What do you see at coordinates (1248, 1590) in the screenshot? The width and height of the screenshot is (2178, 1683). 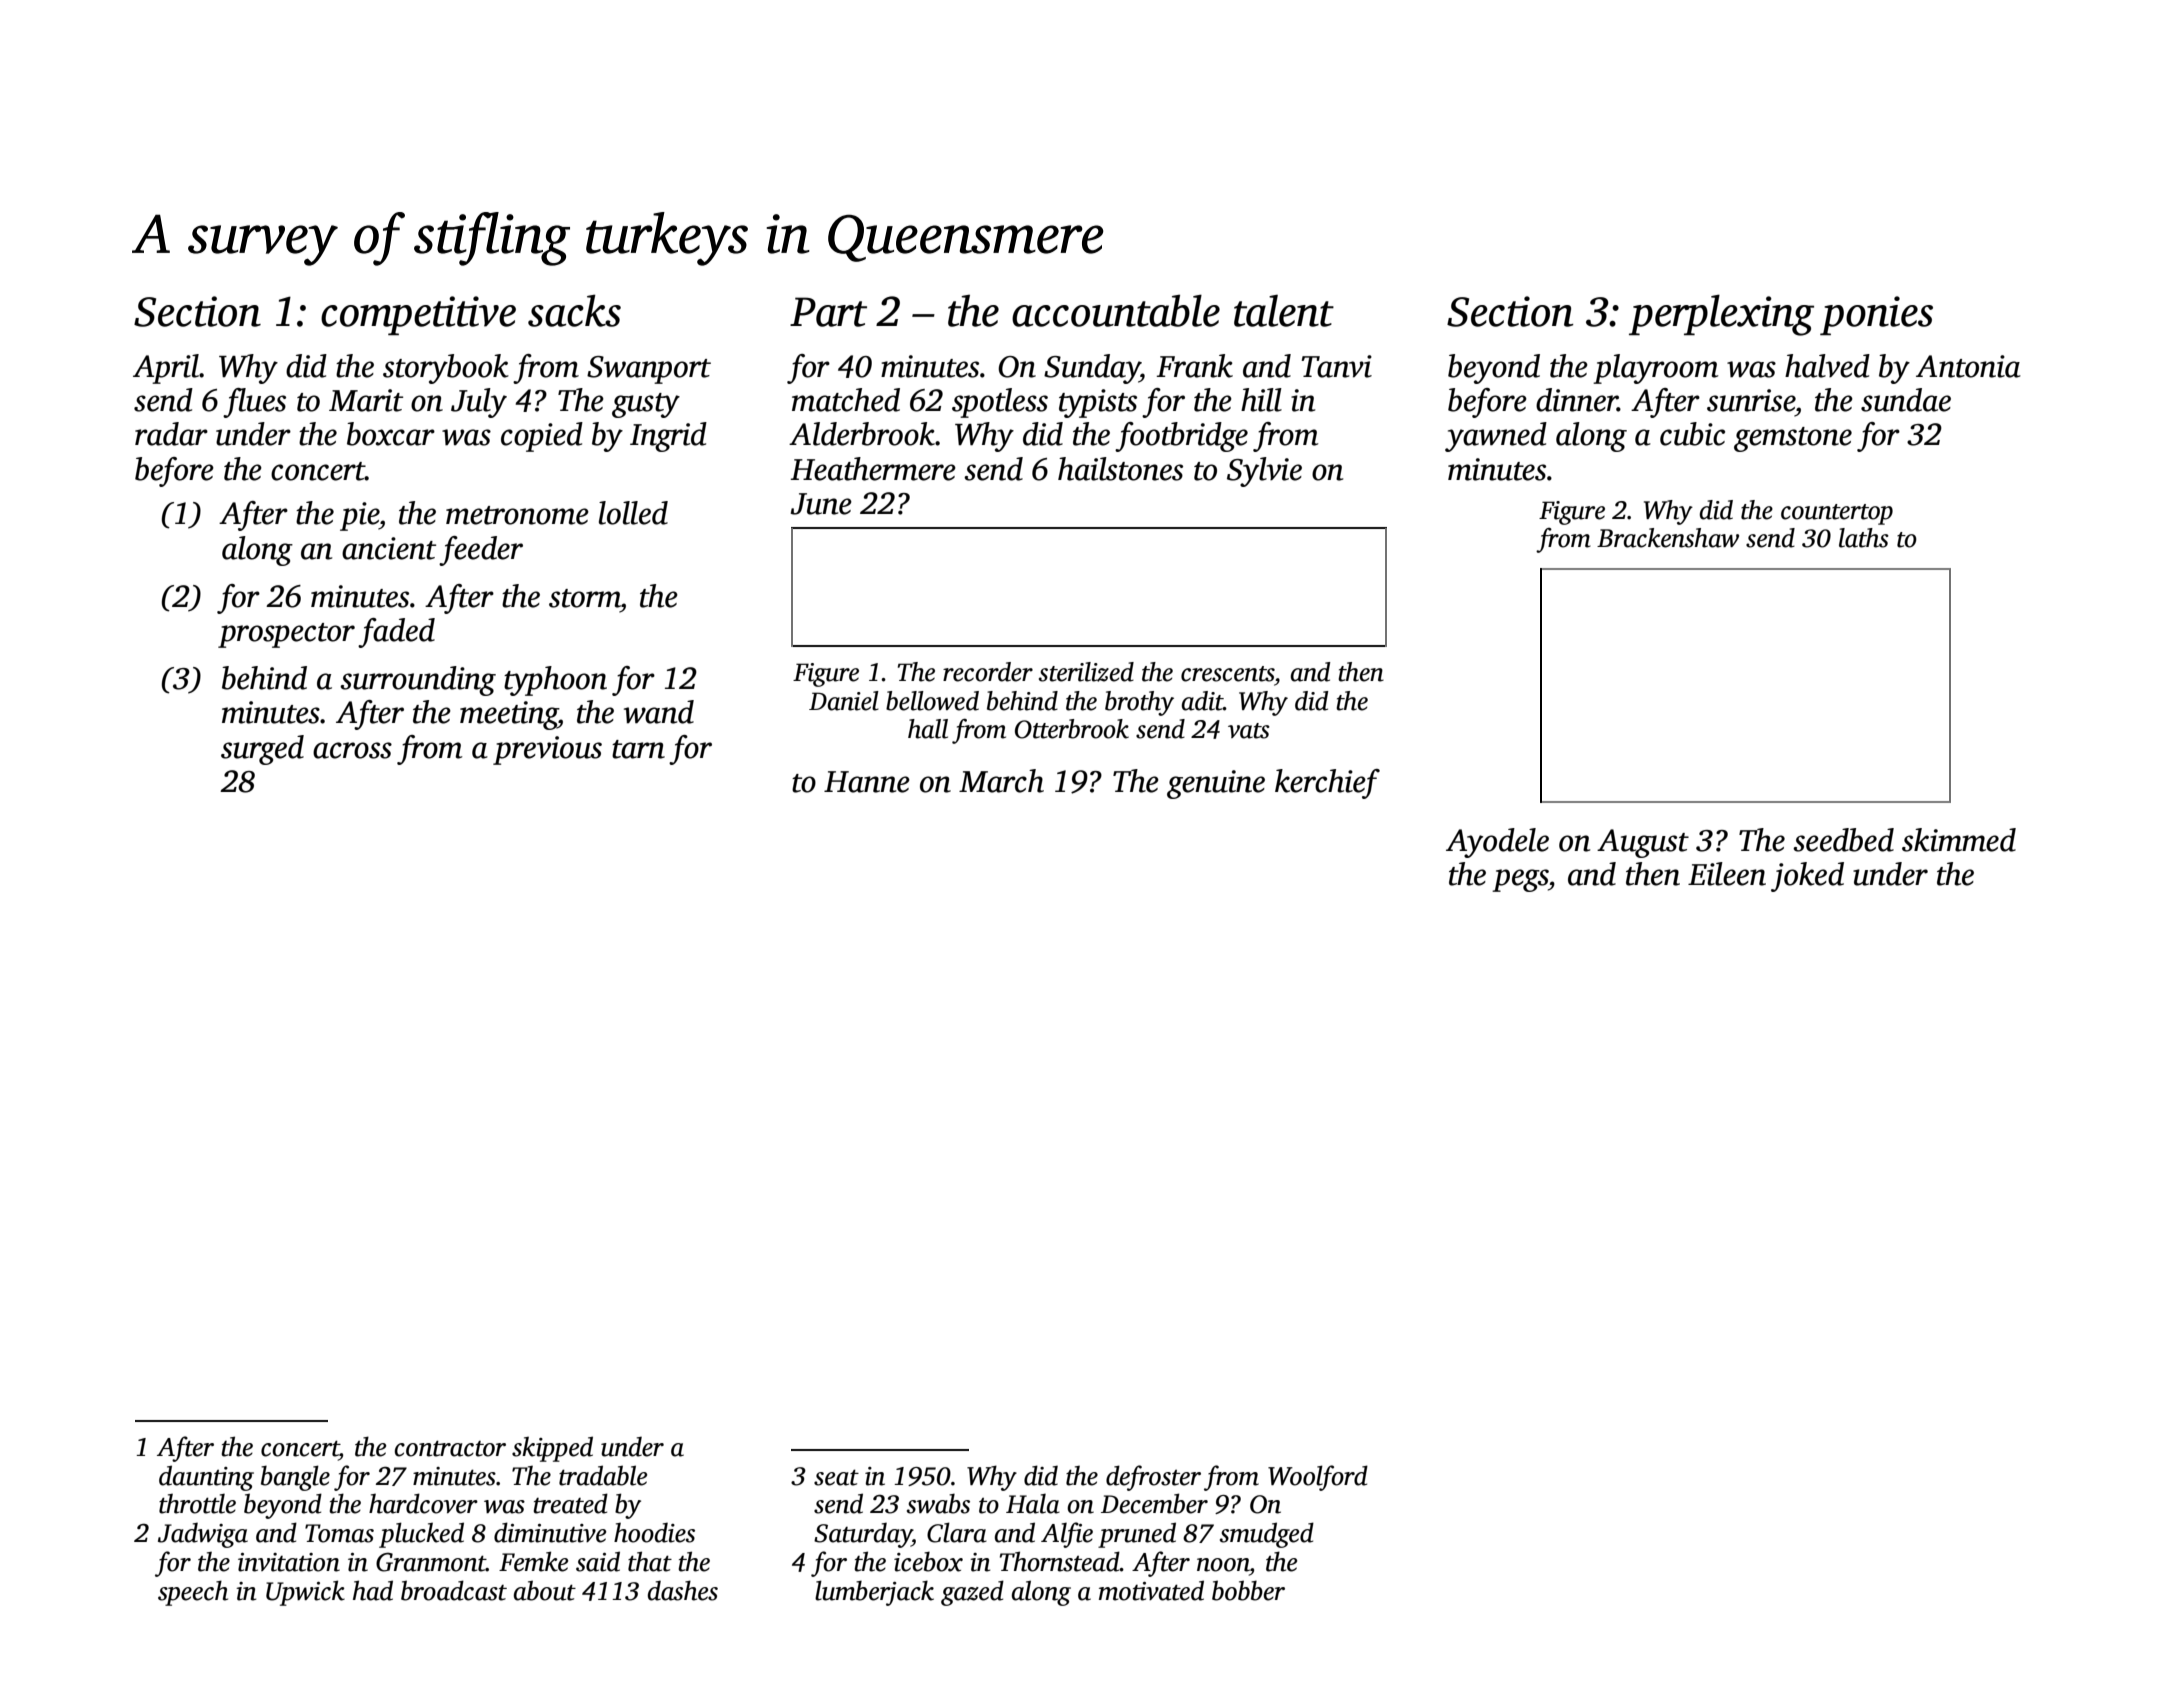 I see `bobber` at bounding box center [1248, 1590].
